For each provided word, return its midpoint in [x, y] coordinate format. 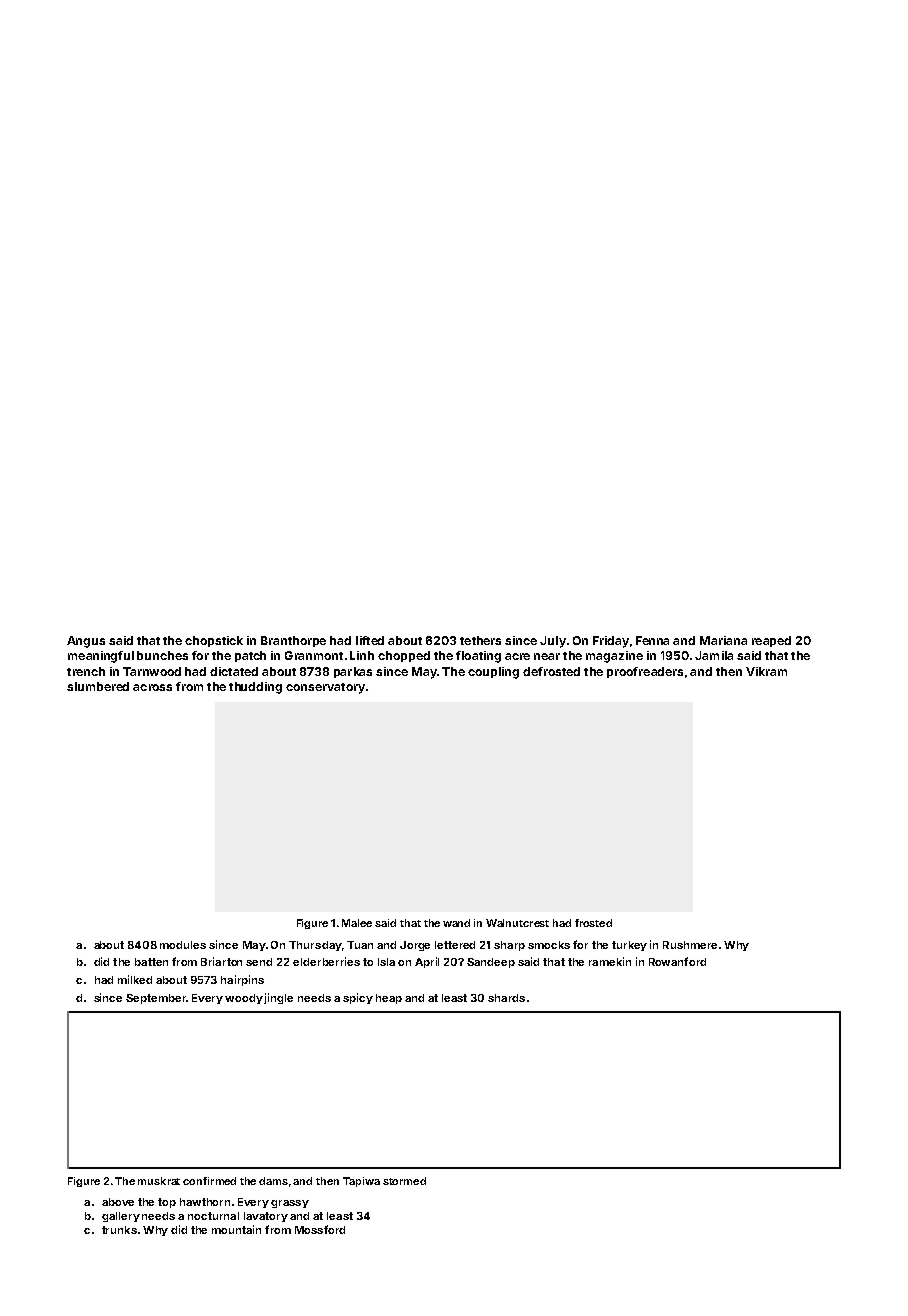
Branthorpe [293, 641]
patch [250, 656]
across [152, 687]
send [259, 962]
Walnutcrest [517, 923]
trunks [119, 1230]
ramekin [610, 961]
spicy [358, 998]
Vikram [766, 671]
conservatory [325, 688]
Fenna [652, 640]
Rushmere [690, 945]
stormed [404, 1181]
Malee [357, 923]
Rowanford [677, 961]
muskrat [159, 1181]
